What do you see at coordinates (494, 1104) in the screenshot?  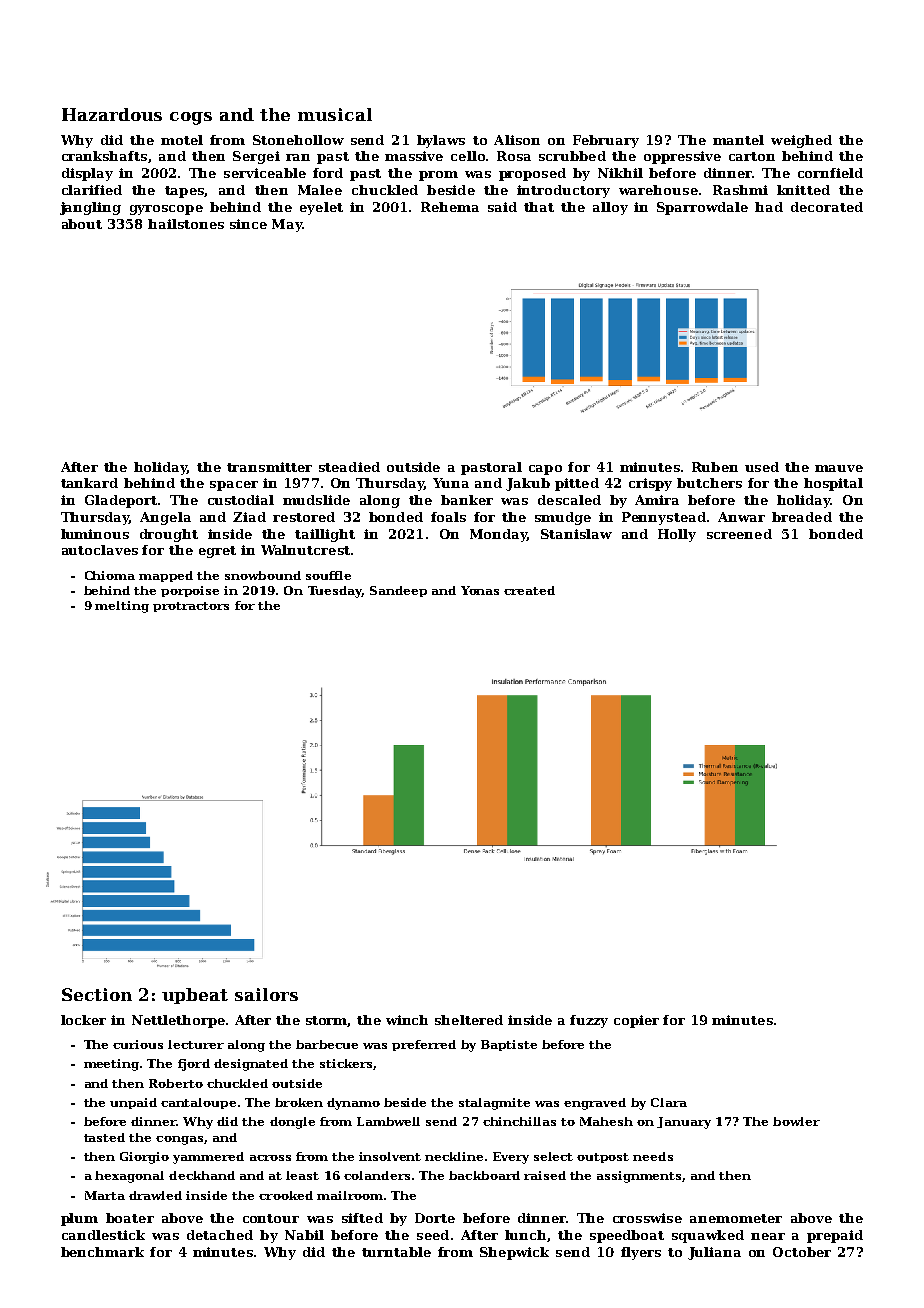 I see `stalagmite` at bounding box center [494, 1104].
